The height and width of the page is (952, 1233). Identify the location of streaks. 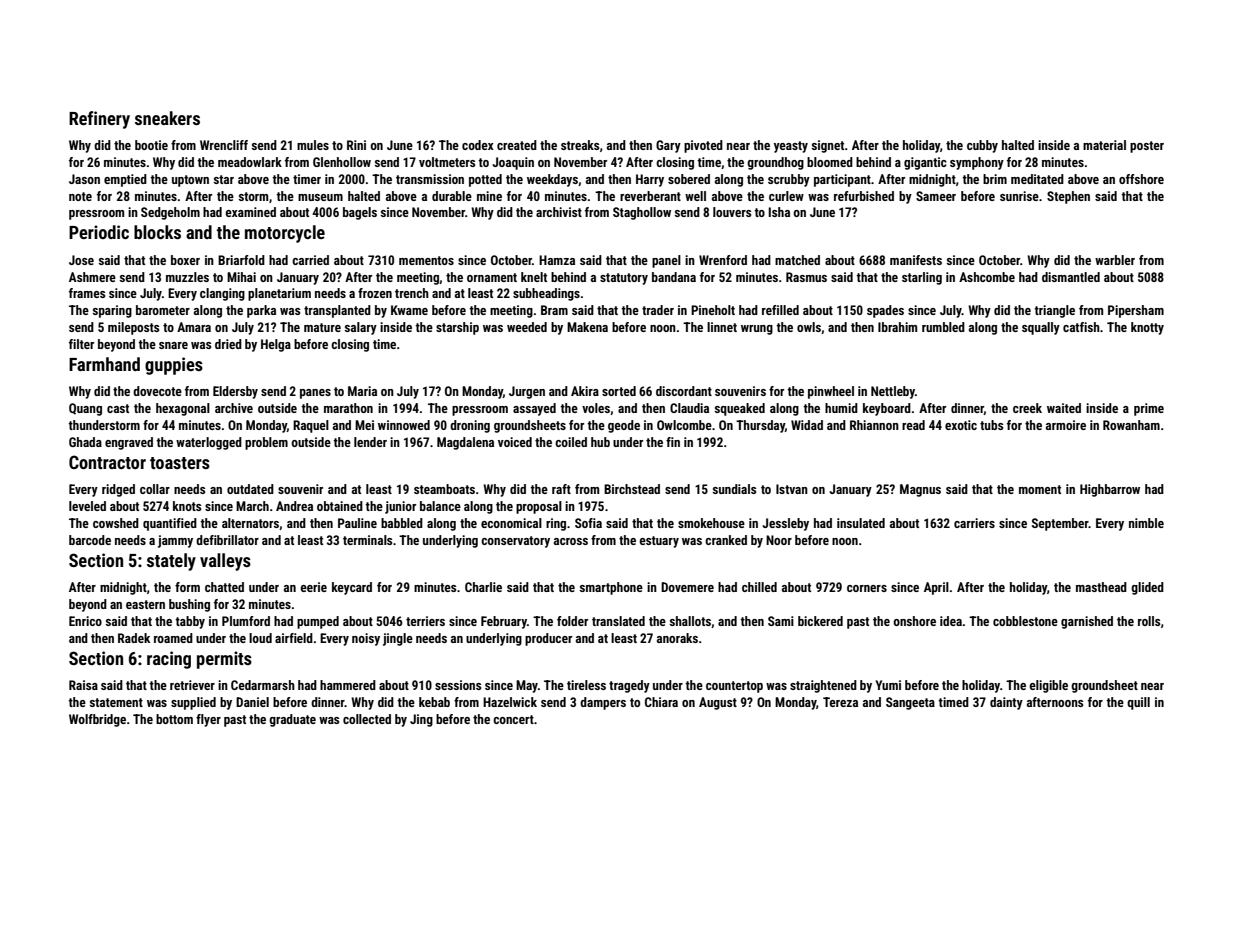
(580, 145).
